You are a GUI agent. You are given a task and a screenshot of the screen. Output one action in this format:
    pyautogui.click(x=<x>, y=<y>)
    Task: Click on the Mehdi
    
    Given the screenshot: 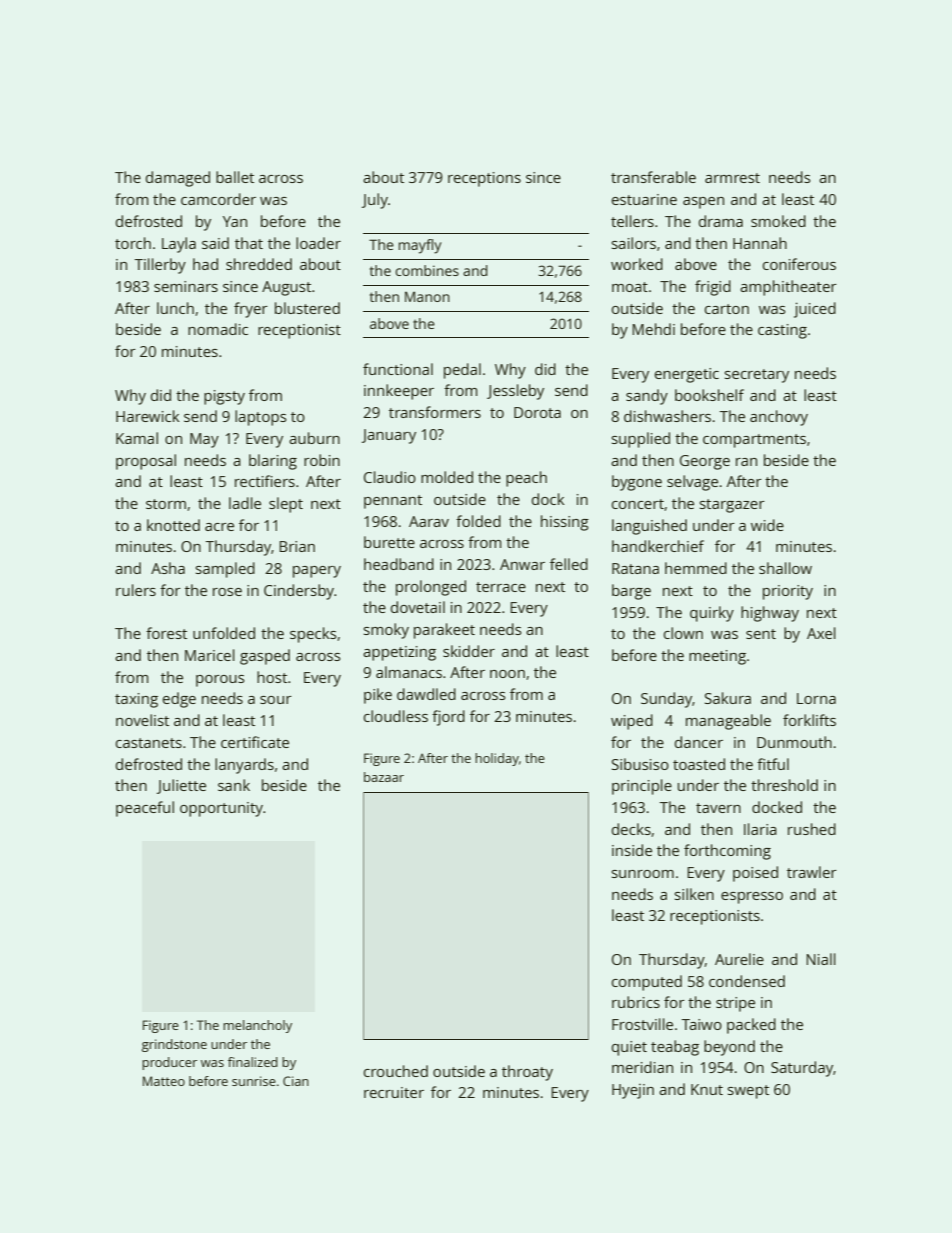 What is the action you would take?
    pyautogui.click(x=653, y=329)
